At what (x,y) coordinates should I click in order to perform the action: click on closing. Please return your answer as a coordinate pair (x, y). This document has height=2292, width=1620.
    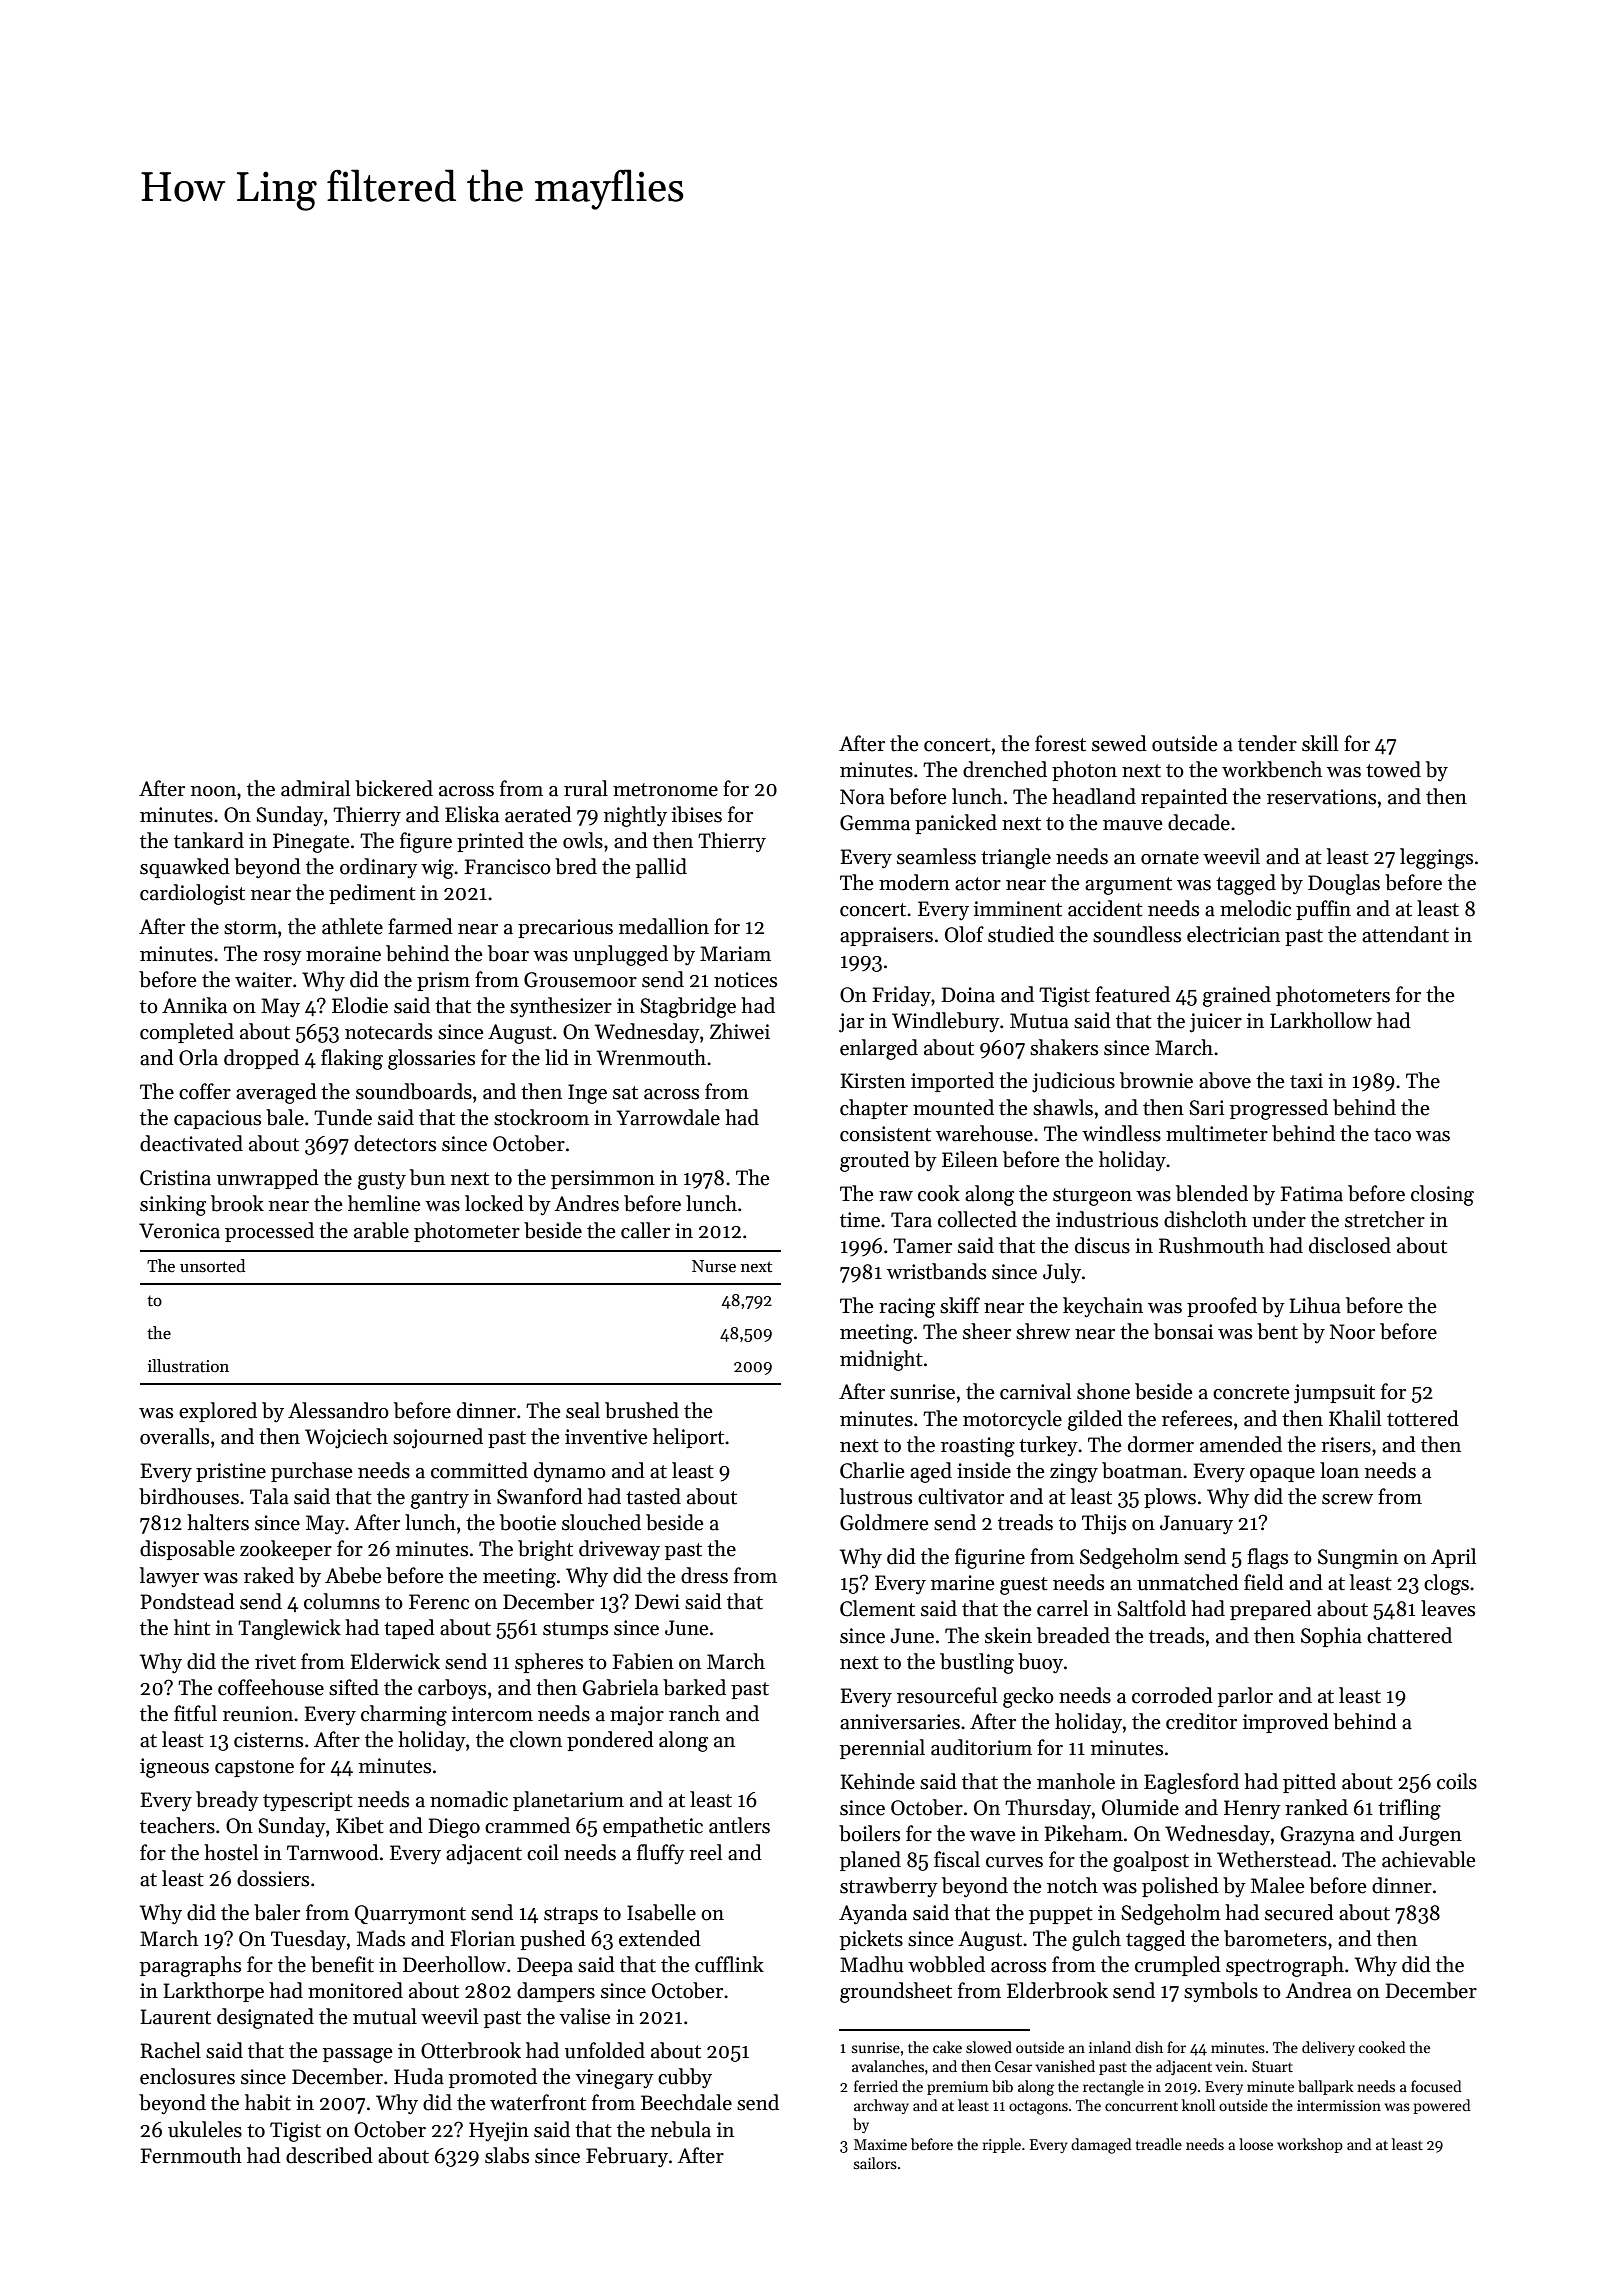
    Looking at the image, I should click on (1442, 1195).
